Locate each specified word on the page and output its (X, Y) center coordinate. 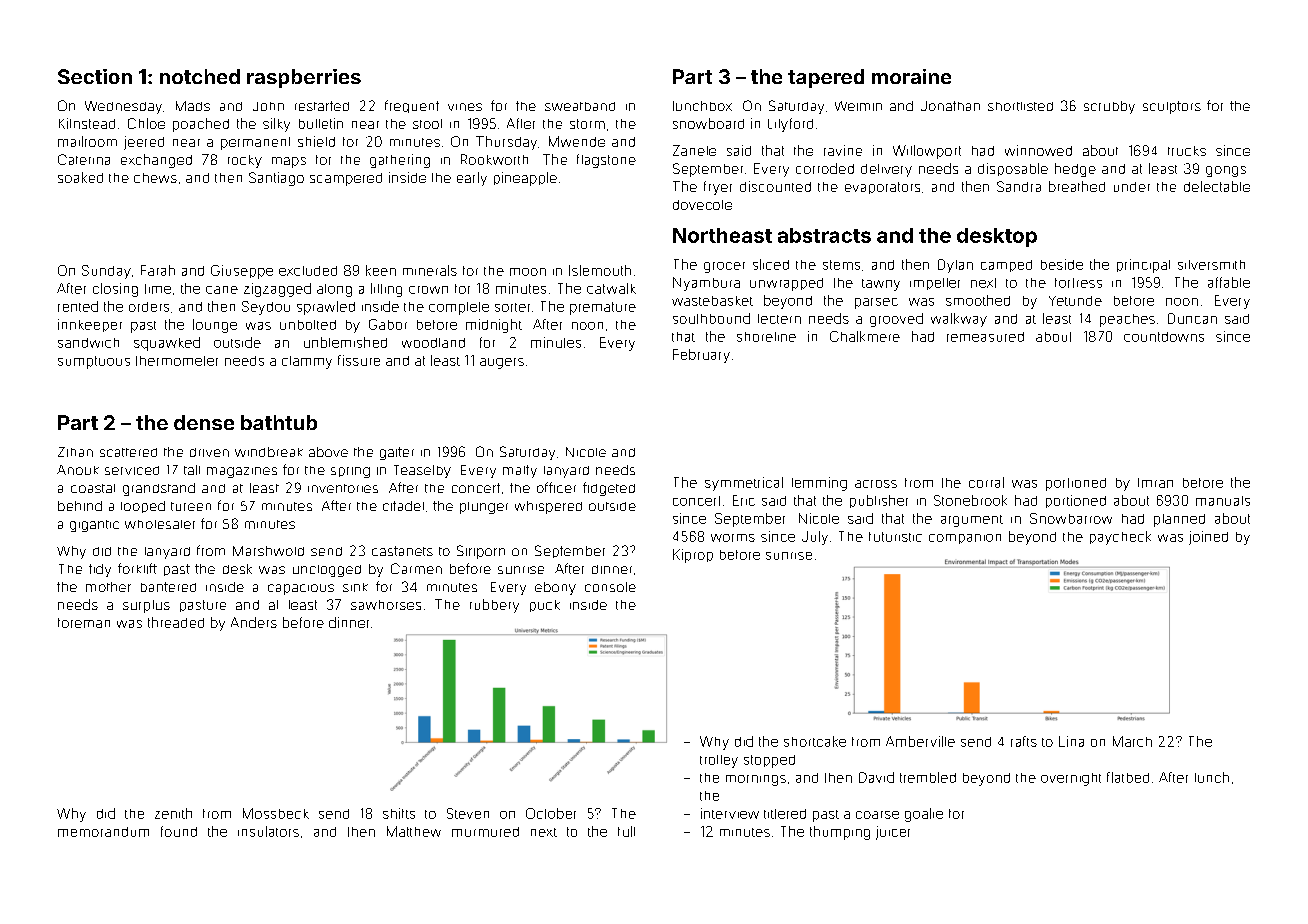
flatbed (1128, 777)
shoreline (766, 337)
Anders (254, 622)
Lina (1071, 741)
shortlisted (1020, 106)
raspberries (304, 78)
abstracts (824, 235)
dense (204, 422)
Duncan (1192, 318)
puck (545, 606)
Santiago (276, 179)
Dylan (955, 266)
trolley (719, 761)
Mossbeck (276, 813)
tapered (826, 78)
